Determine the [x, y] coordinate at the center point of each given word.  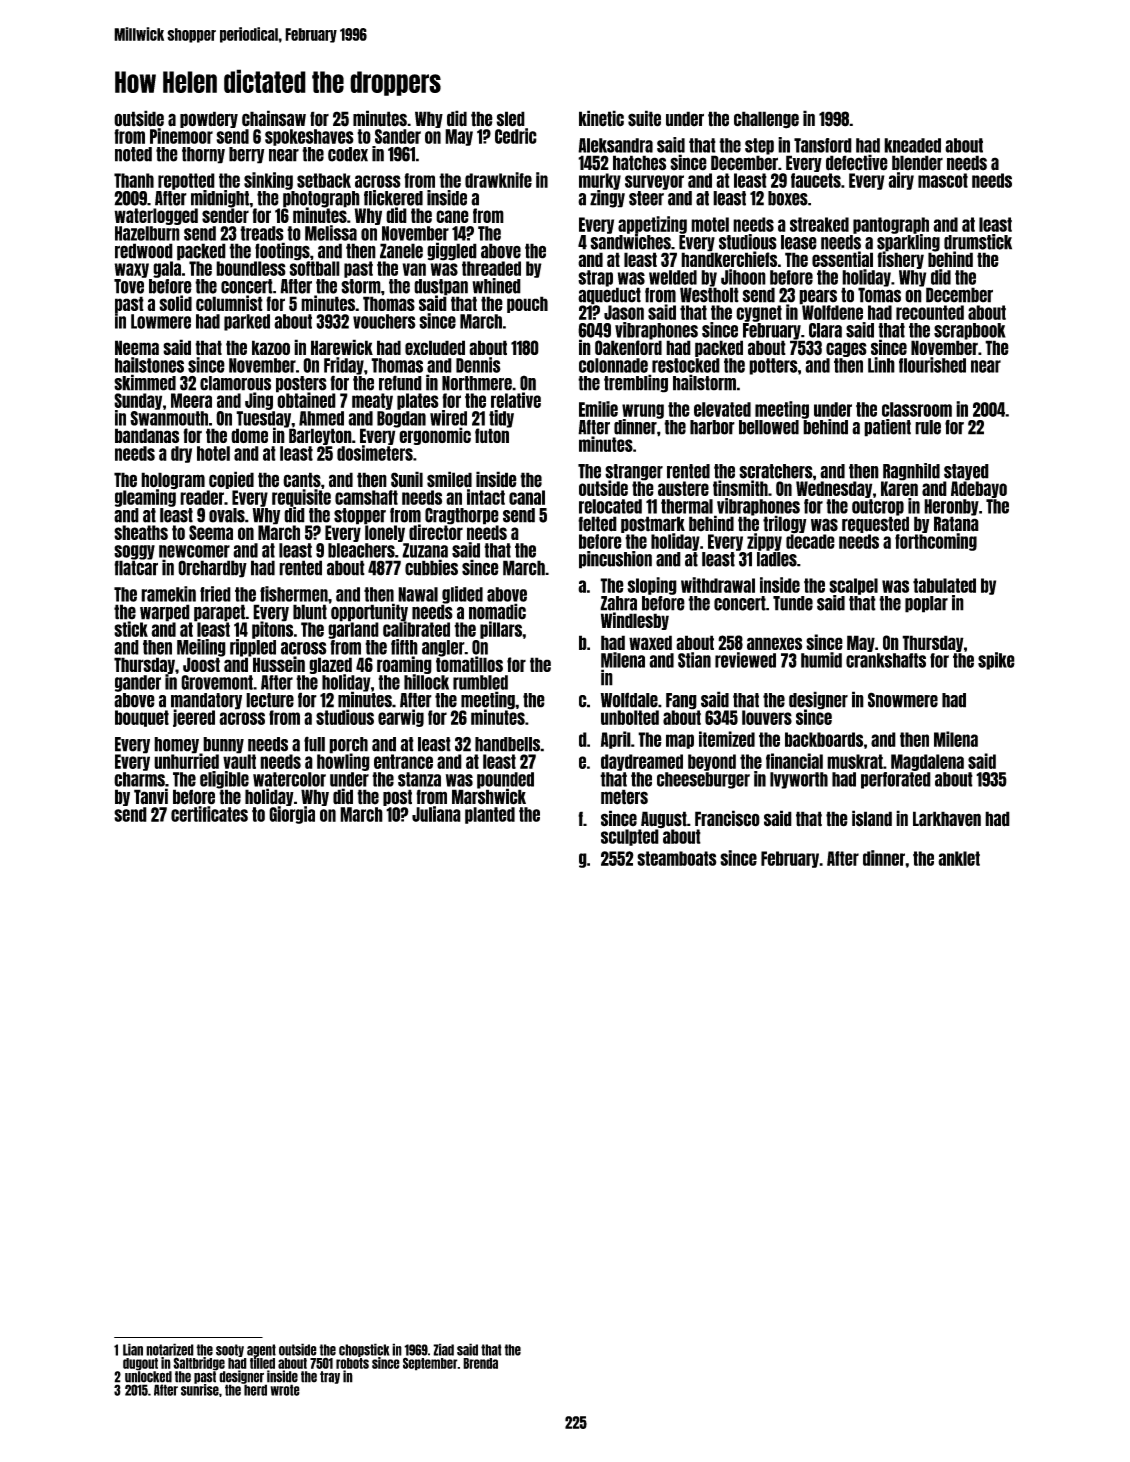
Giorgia [292, 815]
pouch [527, 304]
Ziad [443, 1349]
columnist [229, 303]
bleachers [361, 550]
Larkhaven [947, 819]
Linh [881, 365]
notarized [170, 1349]
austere [683, 488]
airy [901, 181]
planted [490, 815]
